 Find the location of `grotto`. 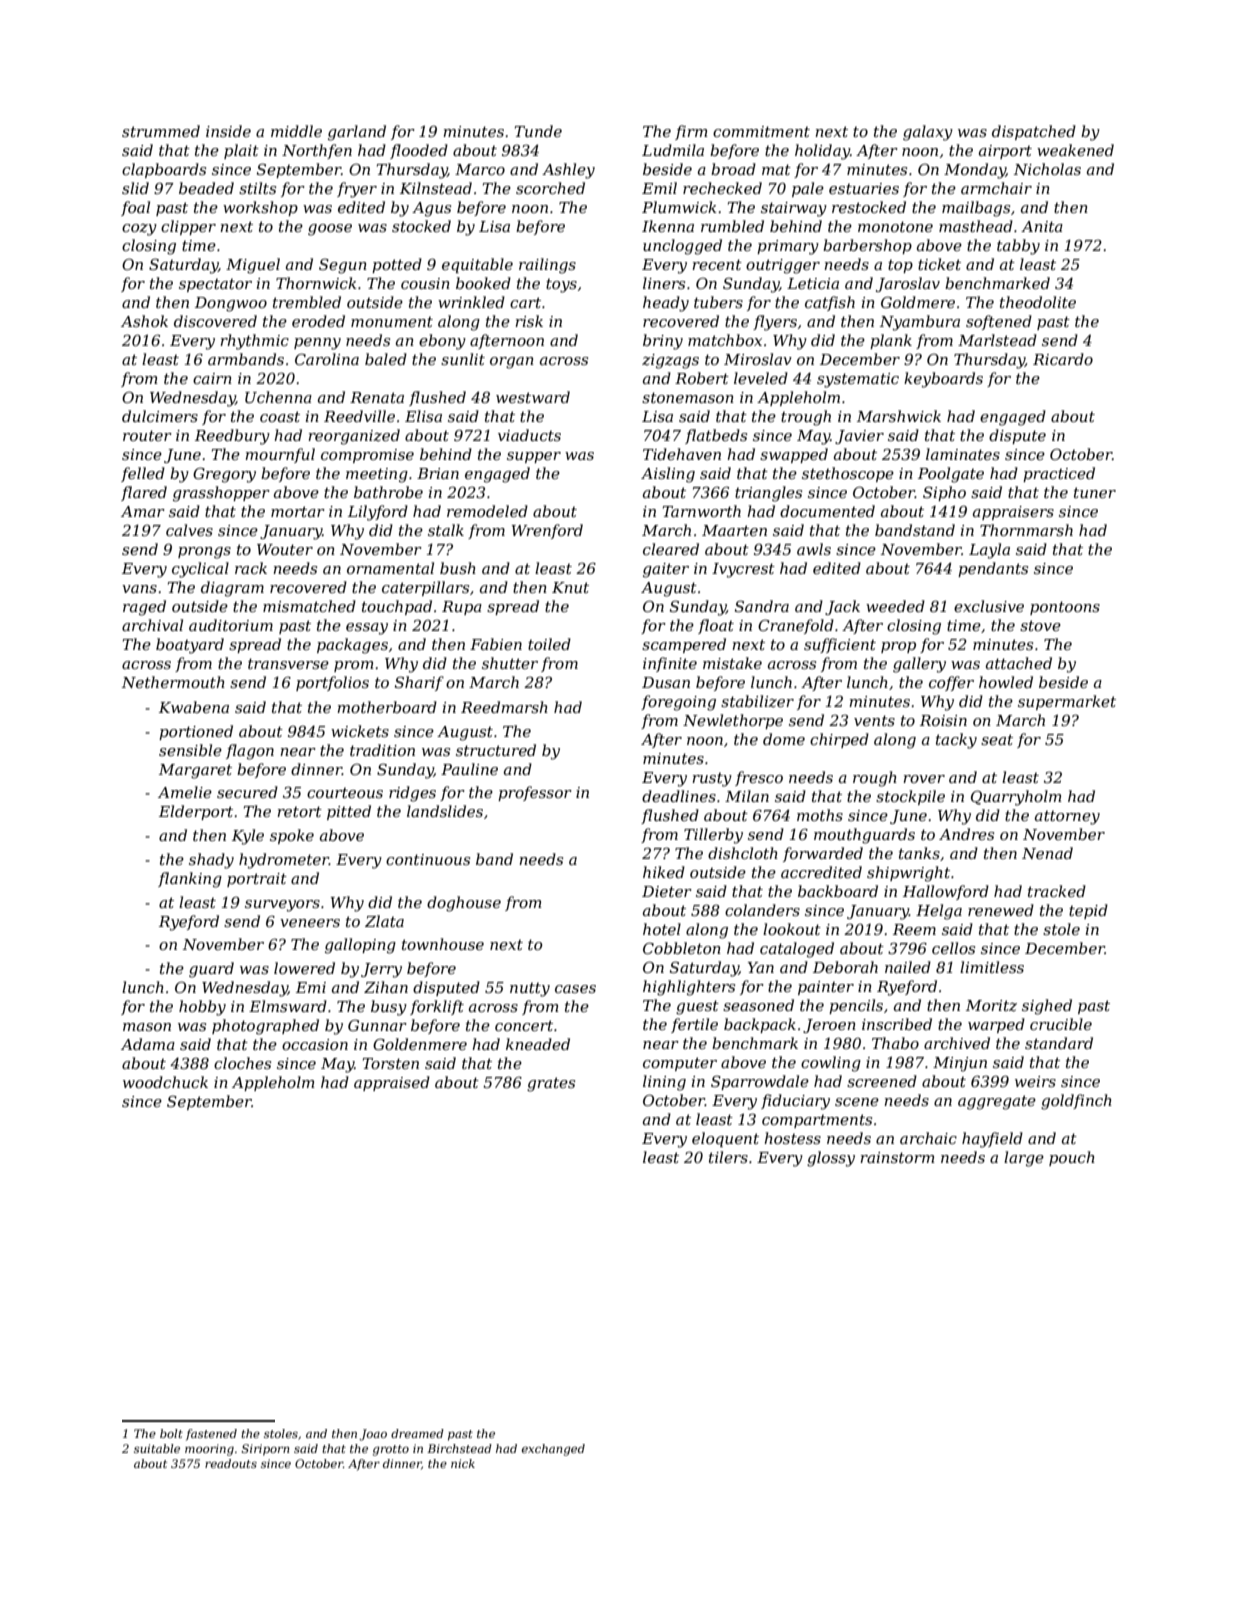

grotto is located at coordinates (391, 1450).
